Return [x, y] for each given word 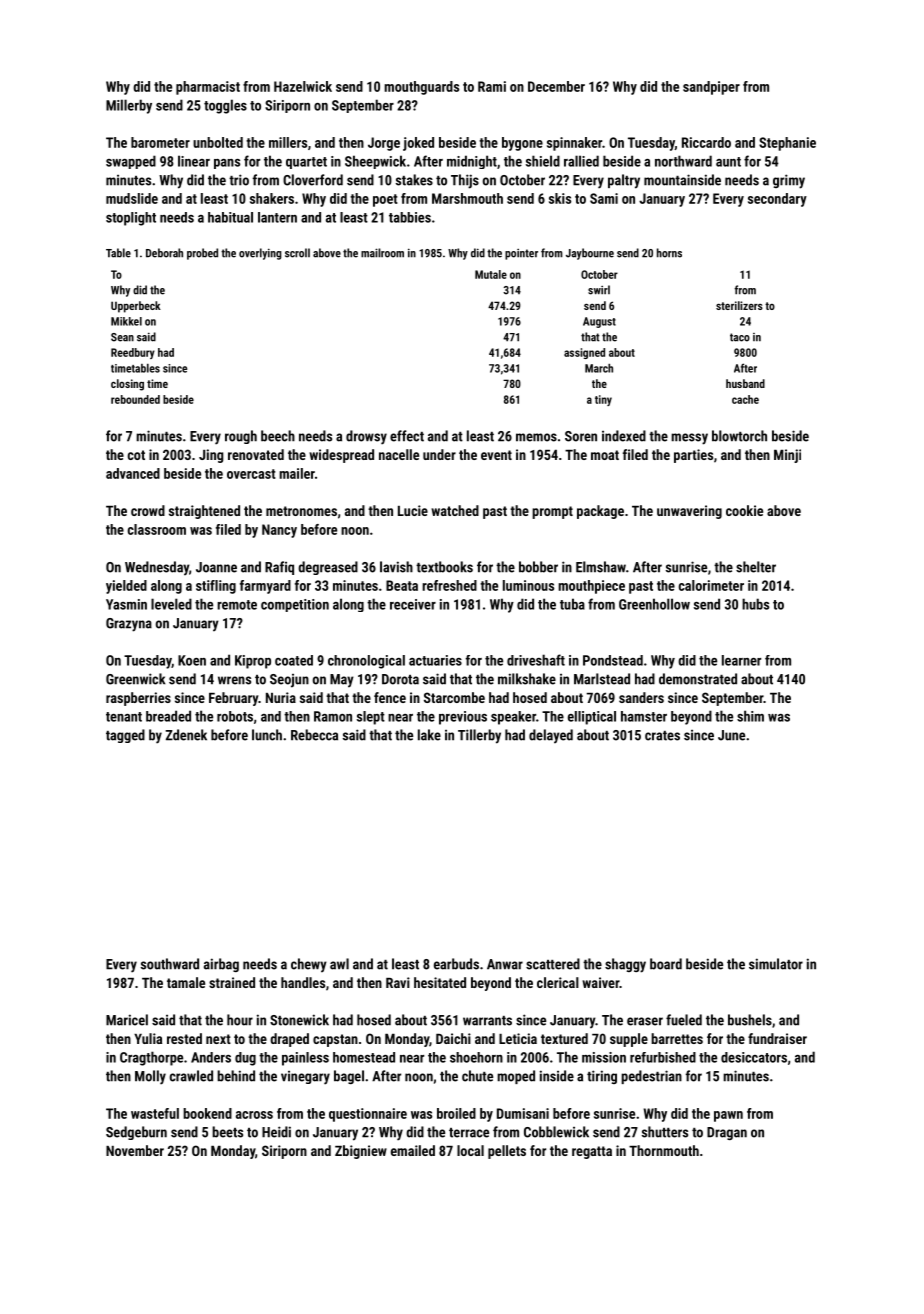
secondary [777, 200]
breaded [168, 716]
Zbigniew [361, 1152]
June [731, 735]
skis [560, 198]
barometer [160, 142]
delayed [551, 736]
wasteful [155, 1113]
